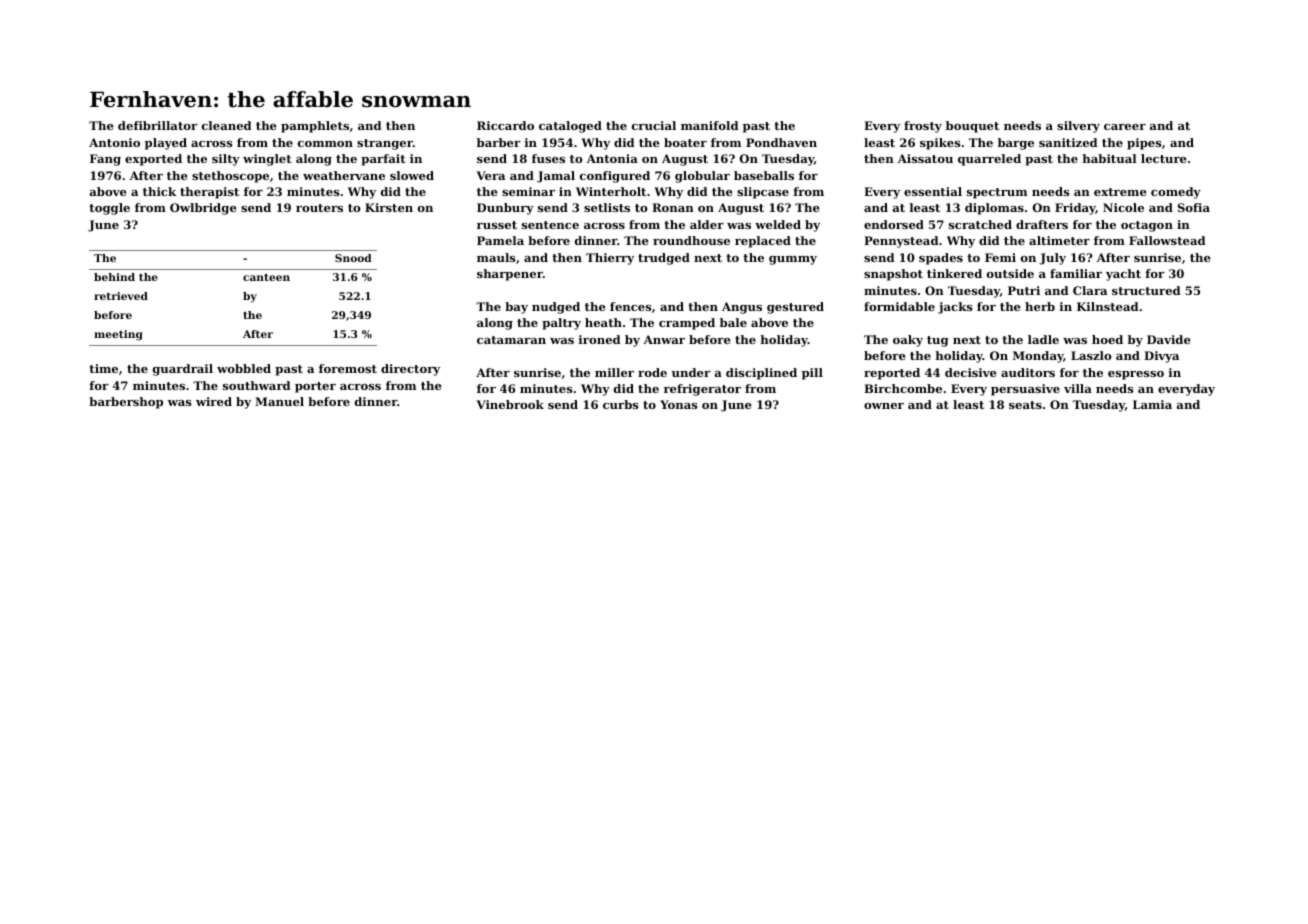 This screenshot has height=924, width=1308. Describe the element at coordinates (901, 242) in the screenshot. I see `Pennystead` at that location.
